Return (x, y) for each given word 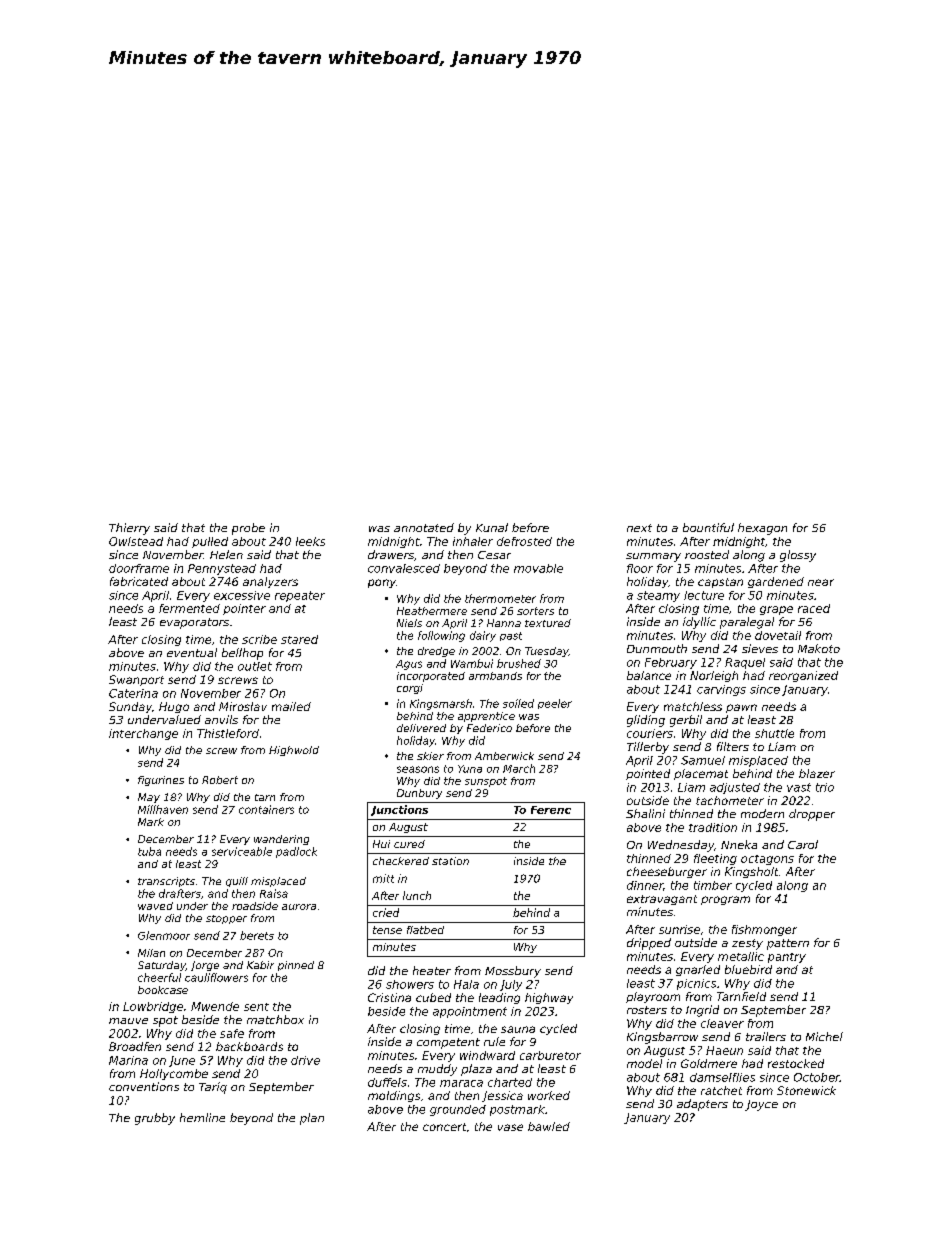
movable (538, 568)
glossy (798, 556)
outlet (255, 666)
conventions (144, 1086)
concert (444, 1127)
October (817, 1077)
